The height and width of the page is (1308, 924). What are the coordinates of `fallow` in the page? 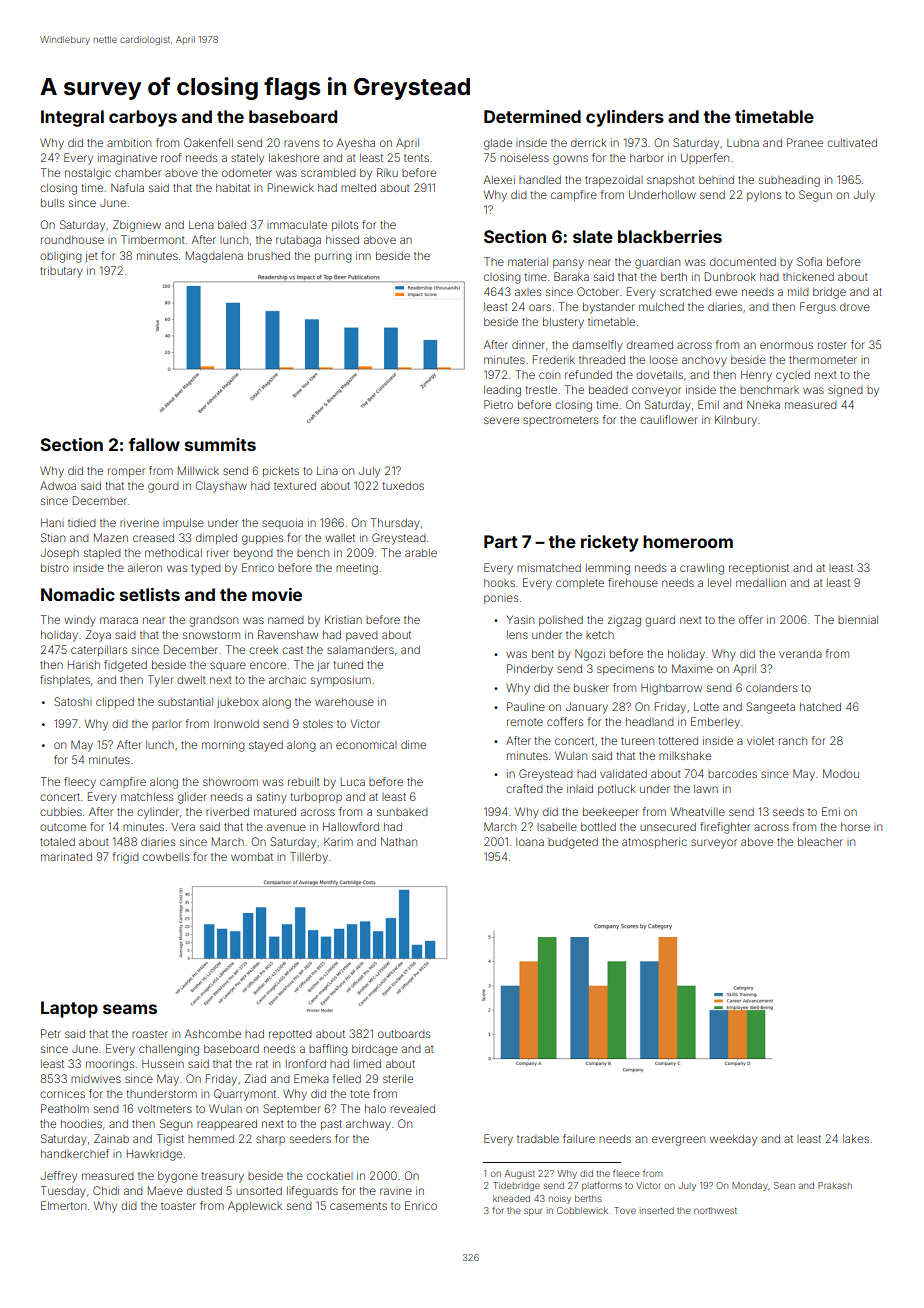 It's located at (154, 444).
